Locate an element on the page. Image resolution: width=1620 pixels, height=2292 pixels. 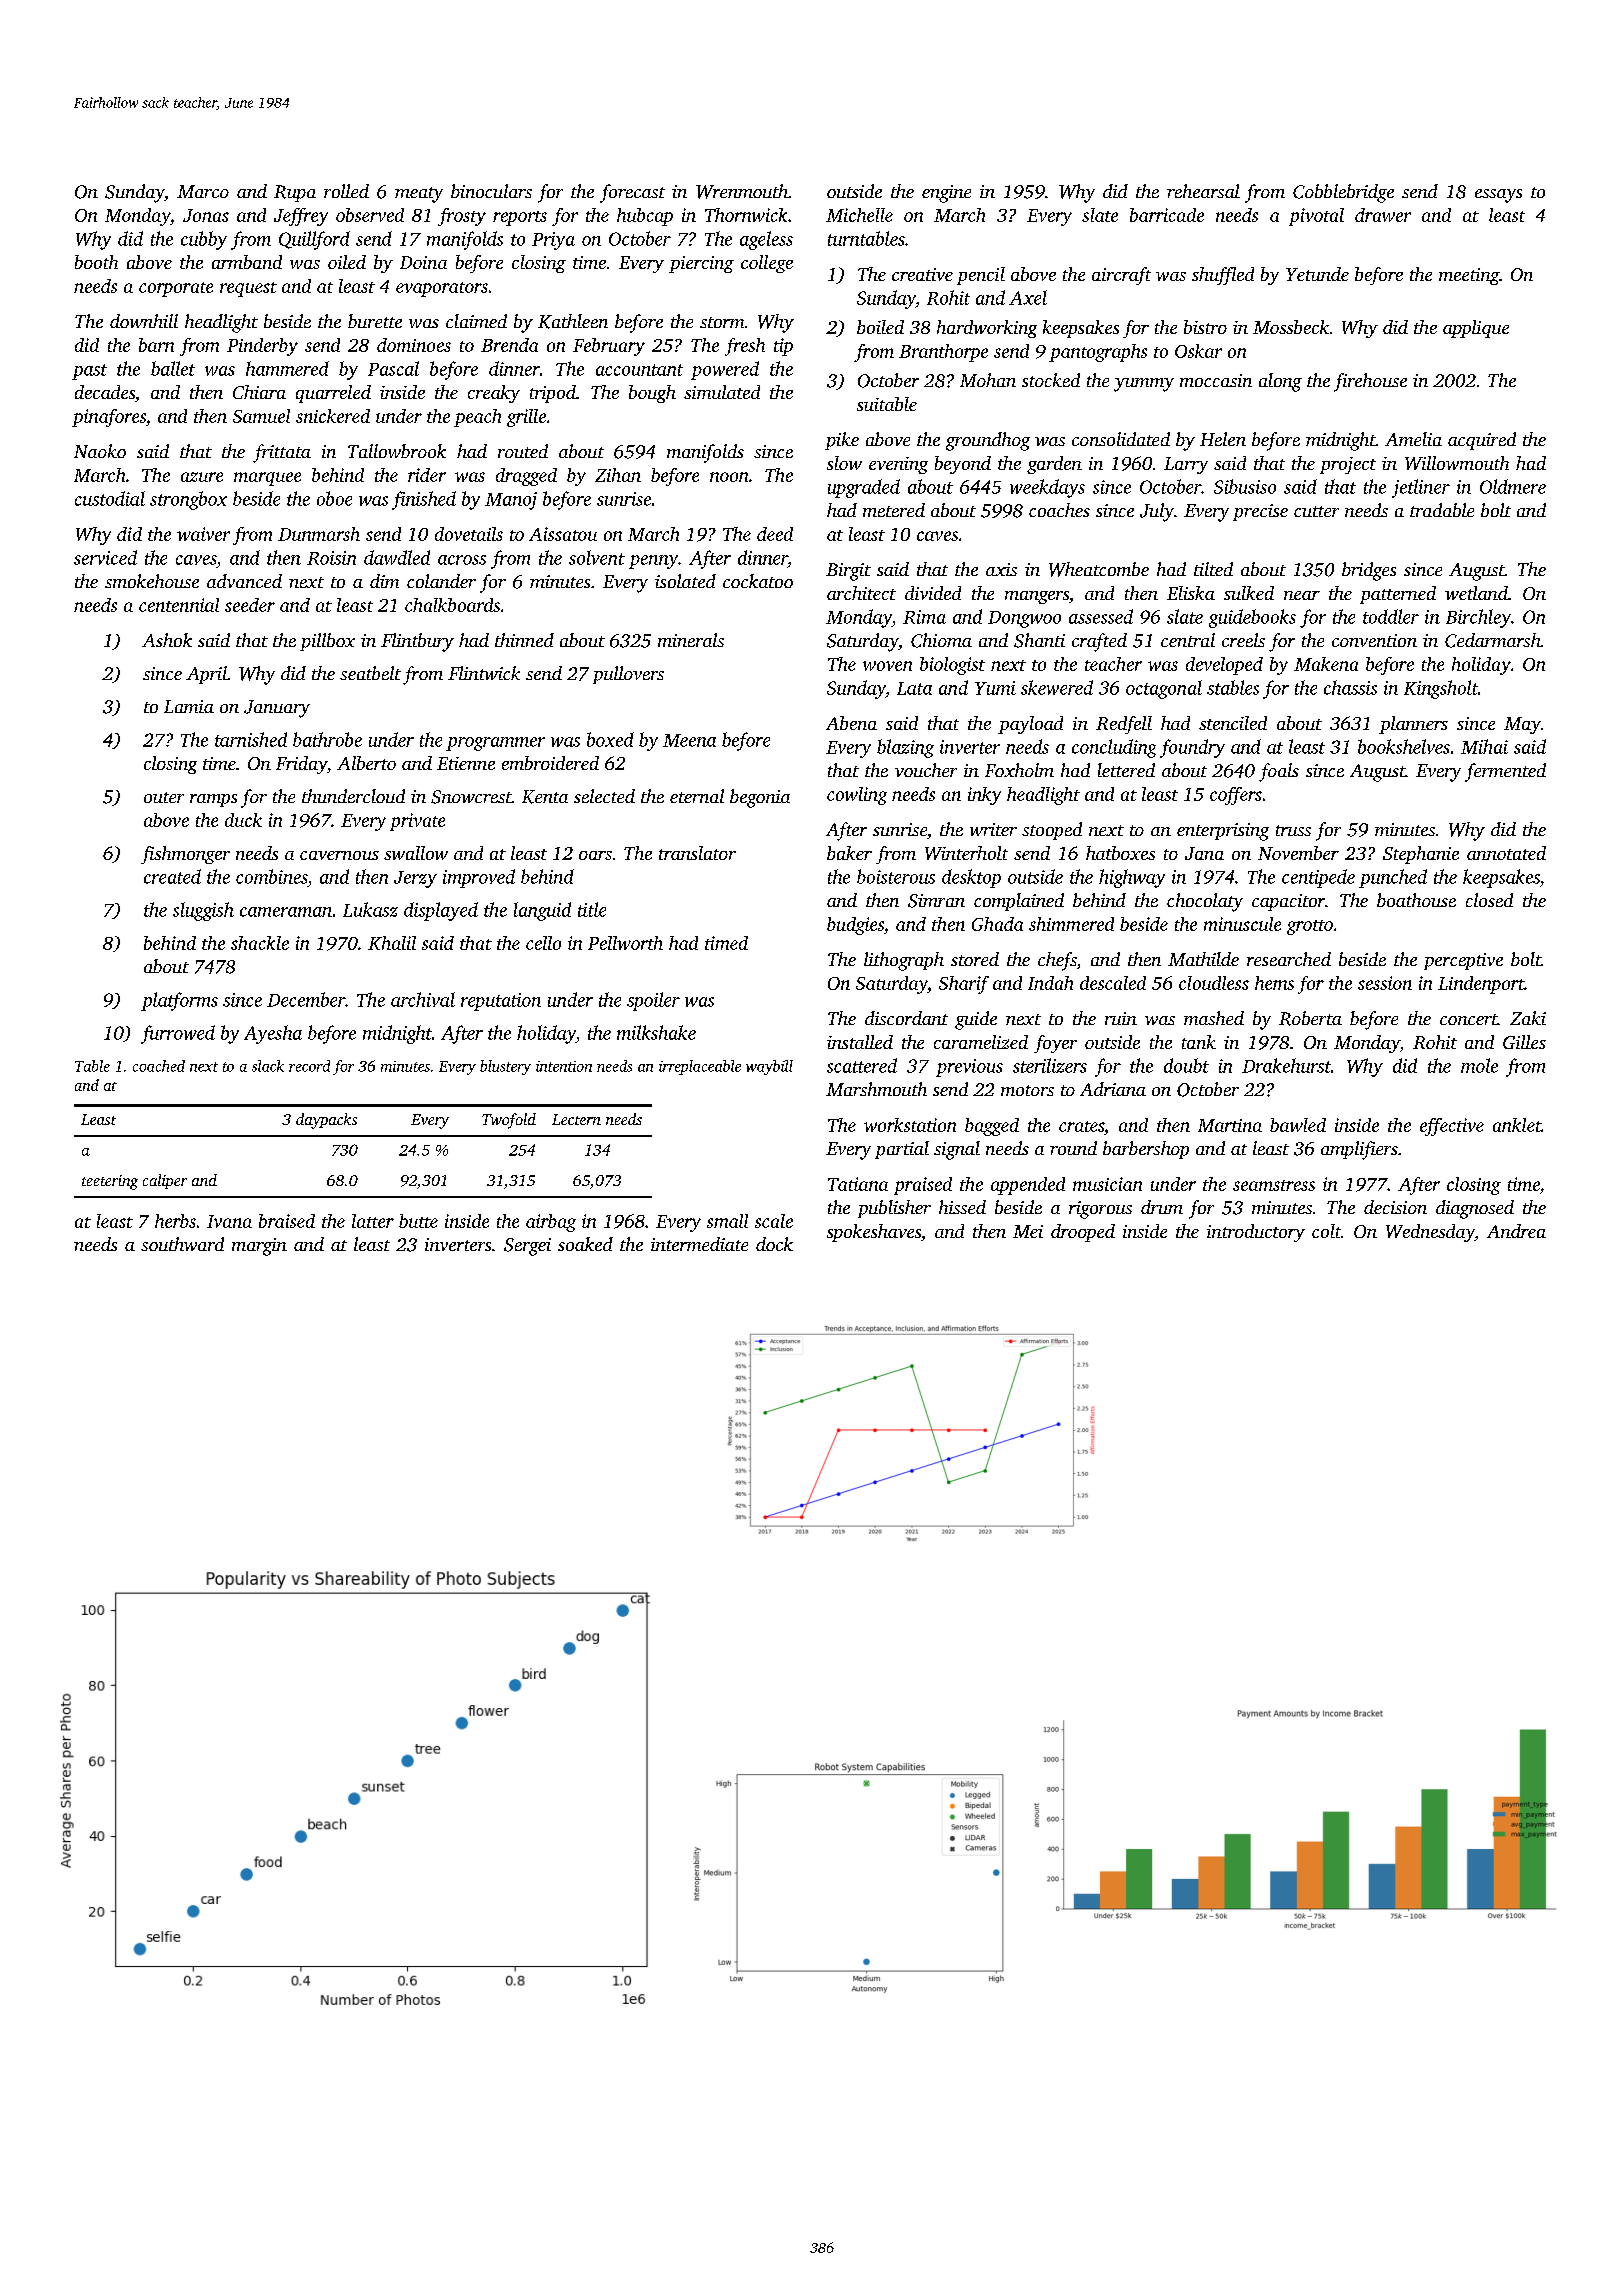
braised is located at coordinates (287, 1221).
